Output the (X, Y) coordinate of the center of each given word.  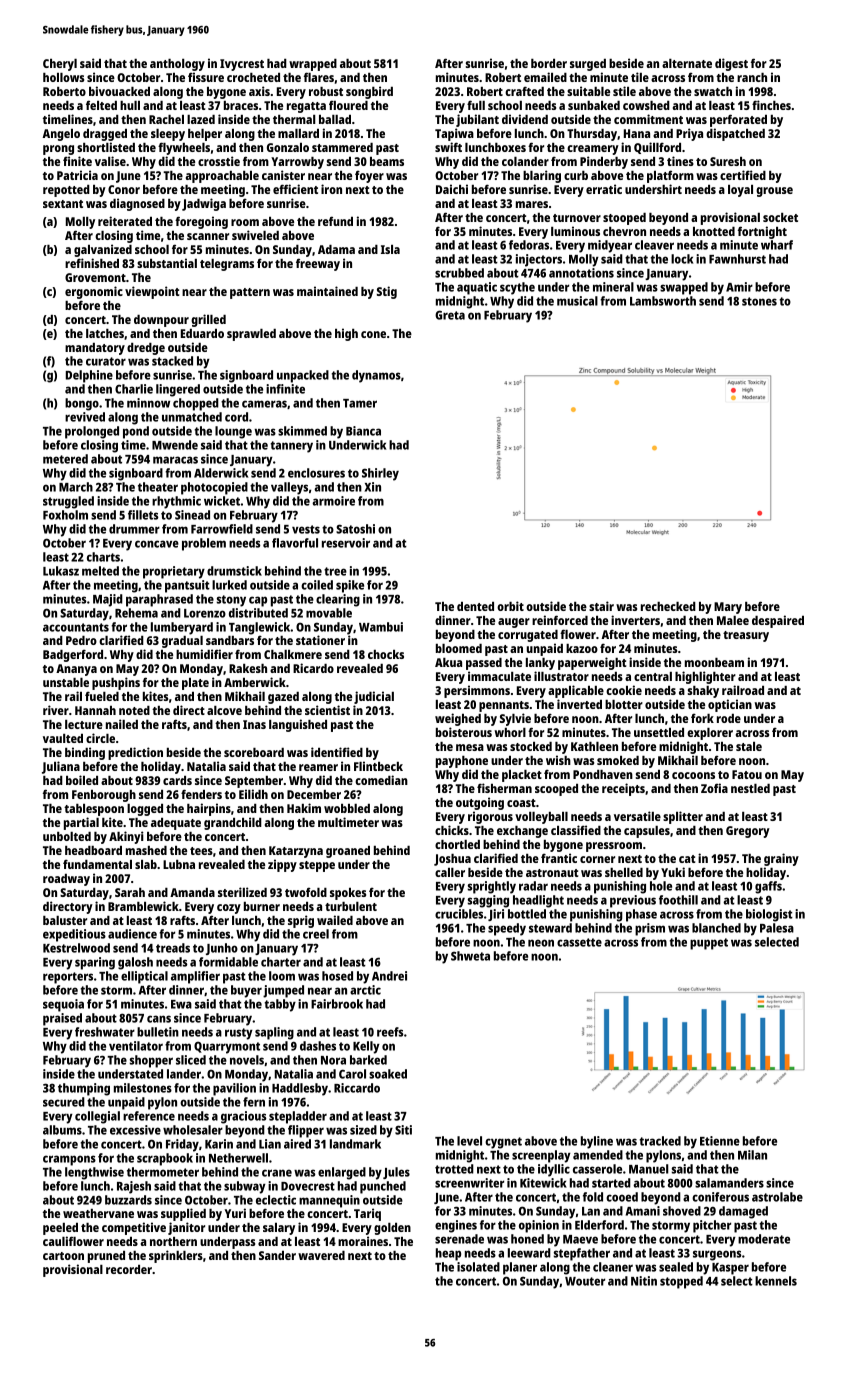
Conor (124, 189)
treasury (746, 636)
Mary (728, 608)
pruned (106, 1257)
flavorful (295, 543)
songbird (369, 92)
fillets (143, 515)
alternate (687, 63)
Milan (752, 1155)
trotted (454, 1169)
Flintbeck (378, 766)
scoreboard (254, 752)
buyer (246, 991)
